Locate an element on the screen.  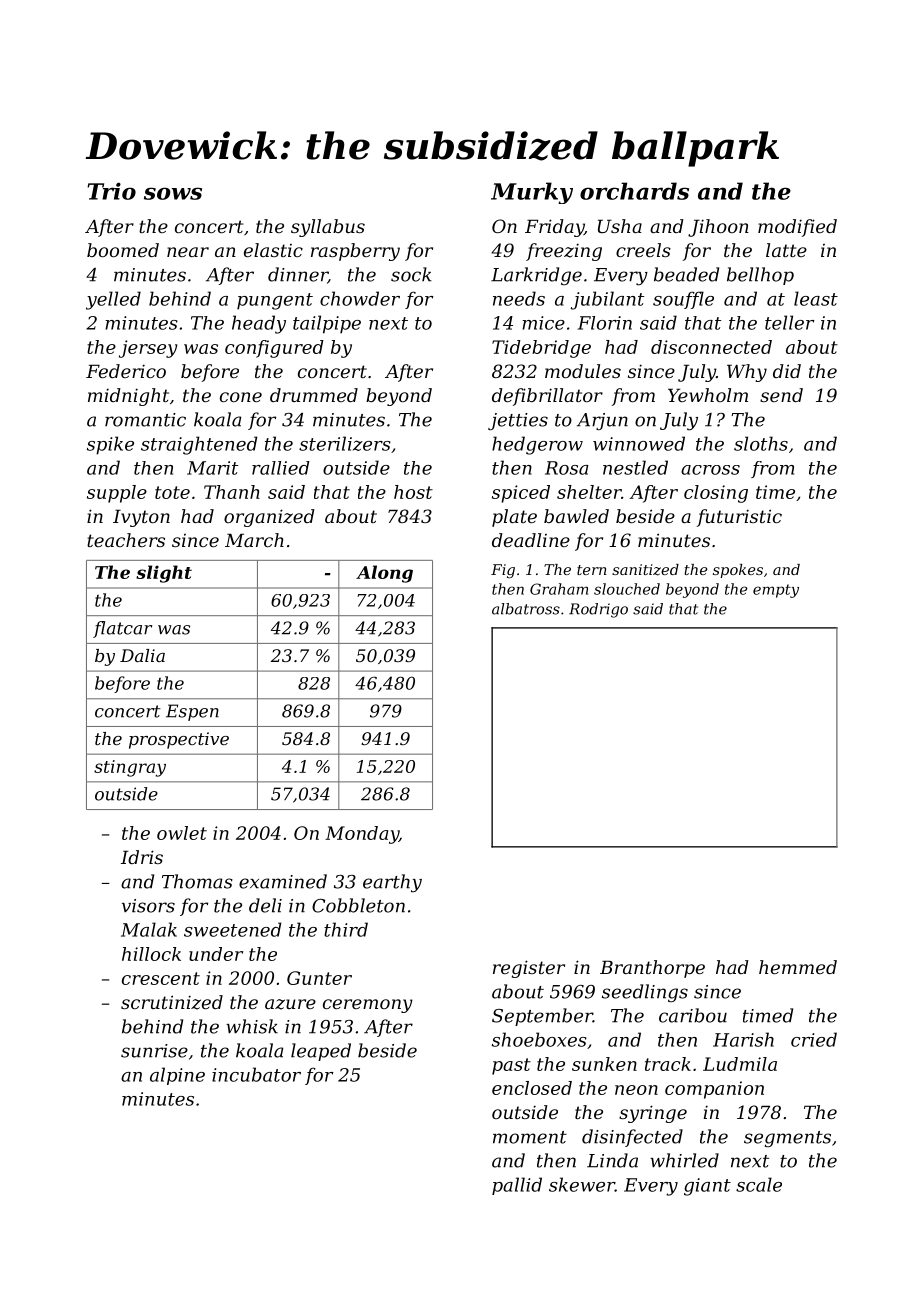
Murky is located at coordinates (532, 193).
